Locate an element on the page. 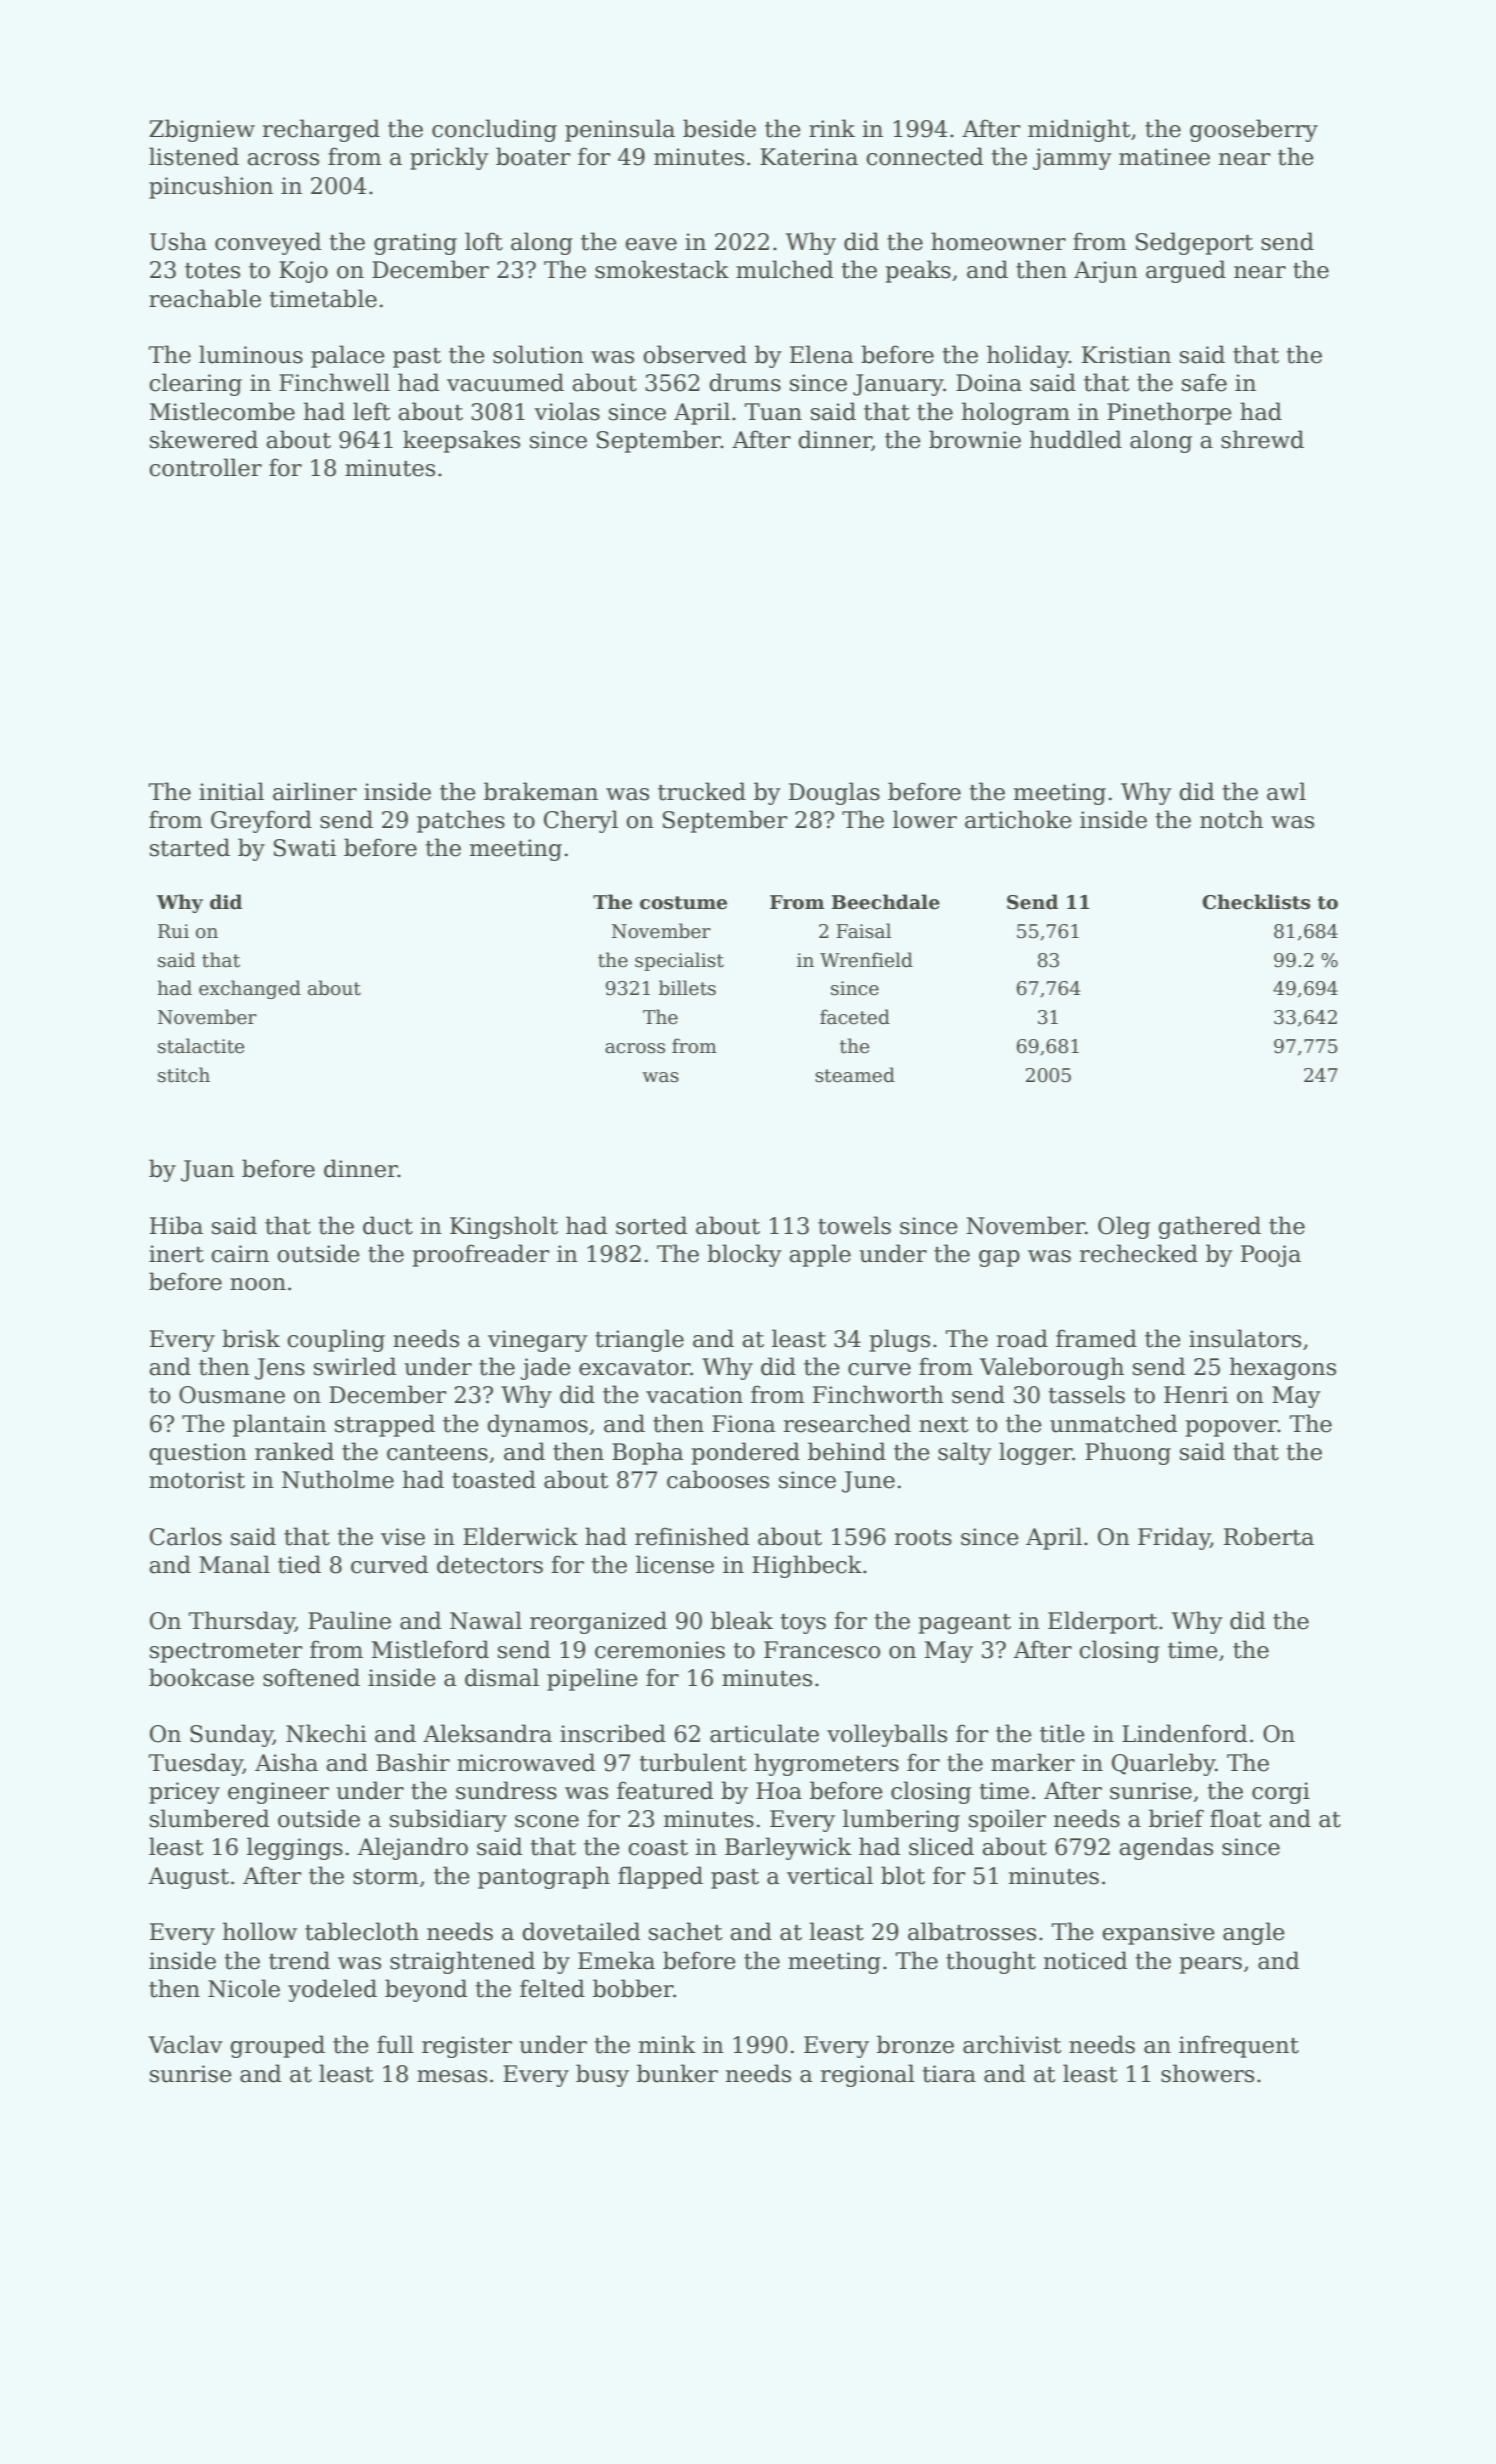 Image resolution: width=1496 pixels, height=2464 pixels. Vaclav is located at coordinates (185, 2044).
